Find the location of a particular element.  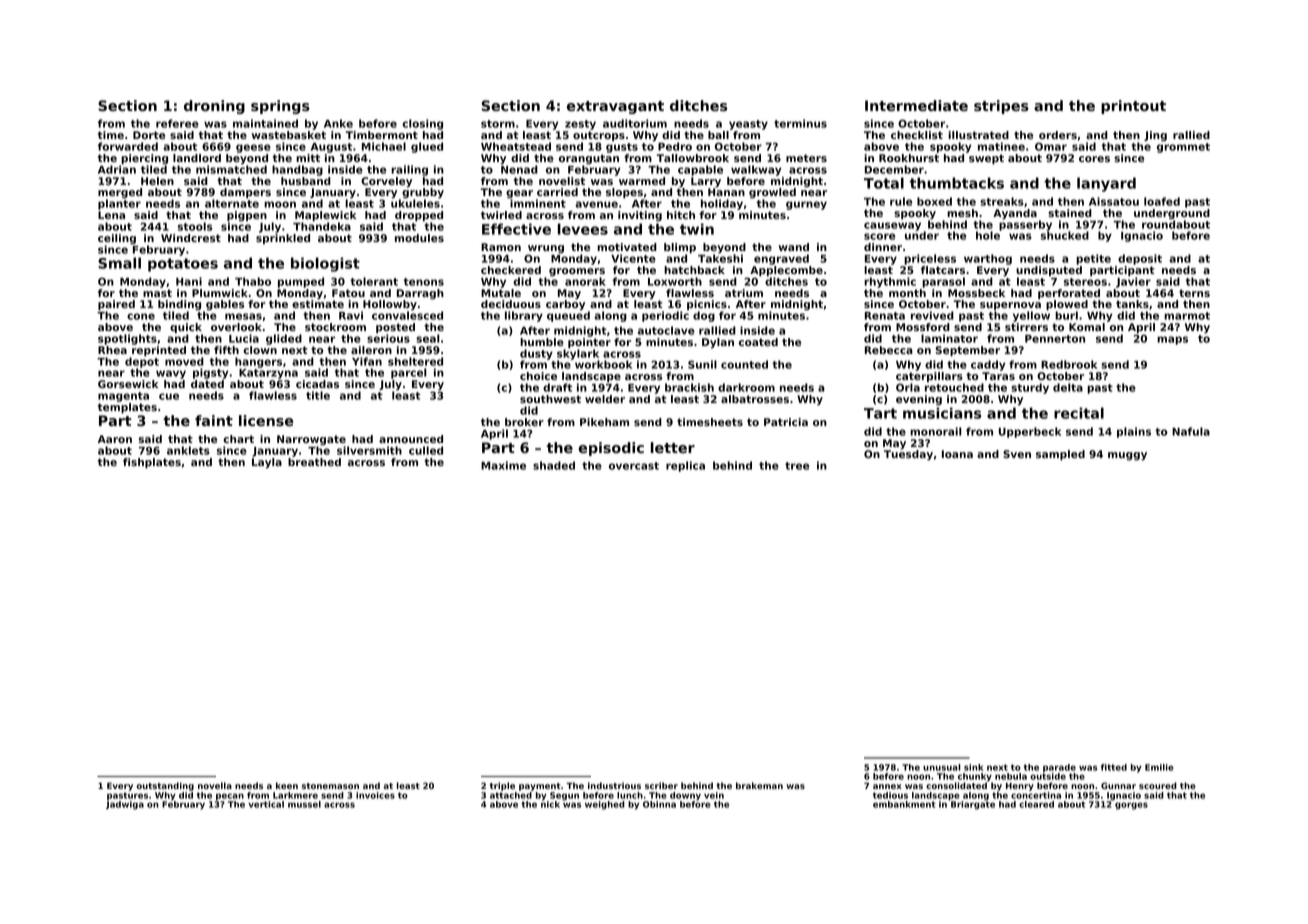

keen is located at coordinates (287, 785).
